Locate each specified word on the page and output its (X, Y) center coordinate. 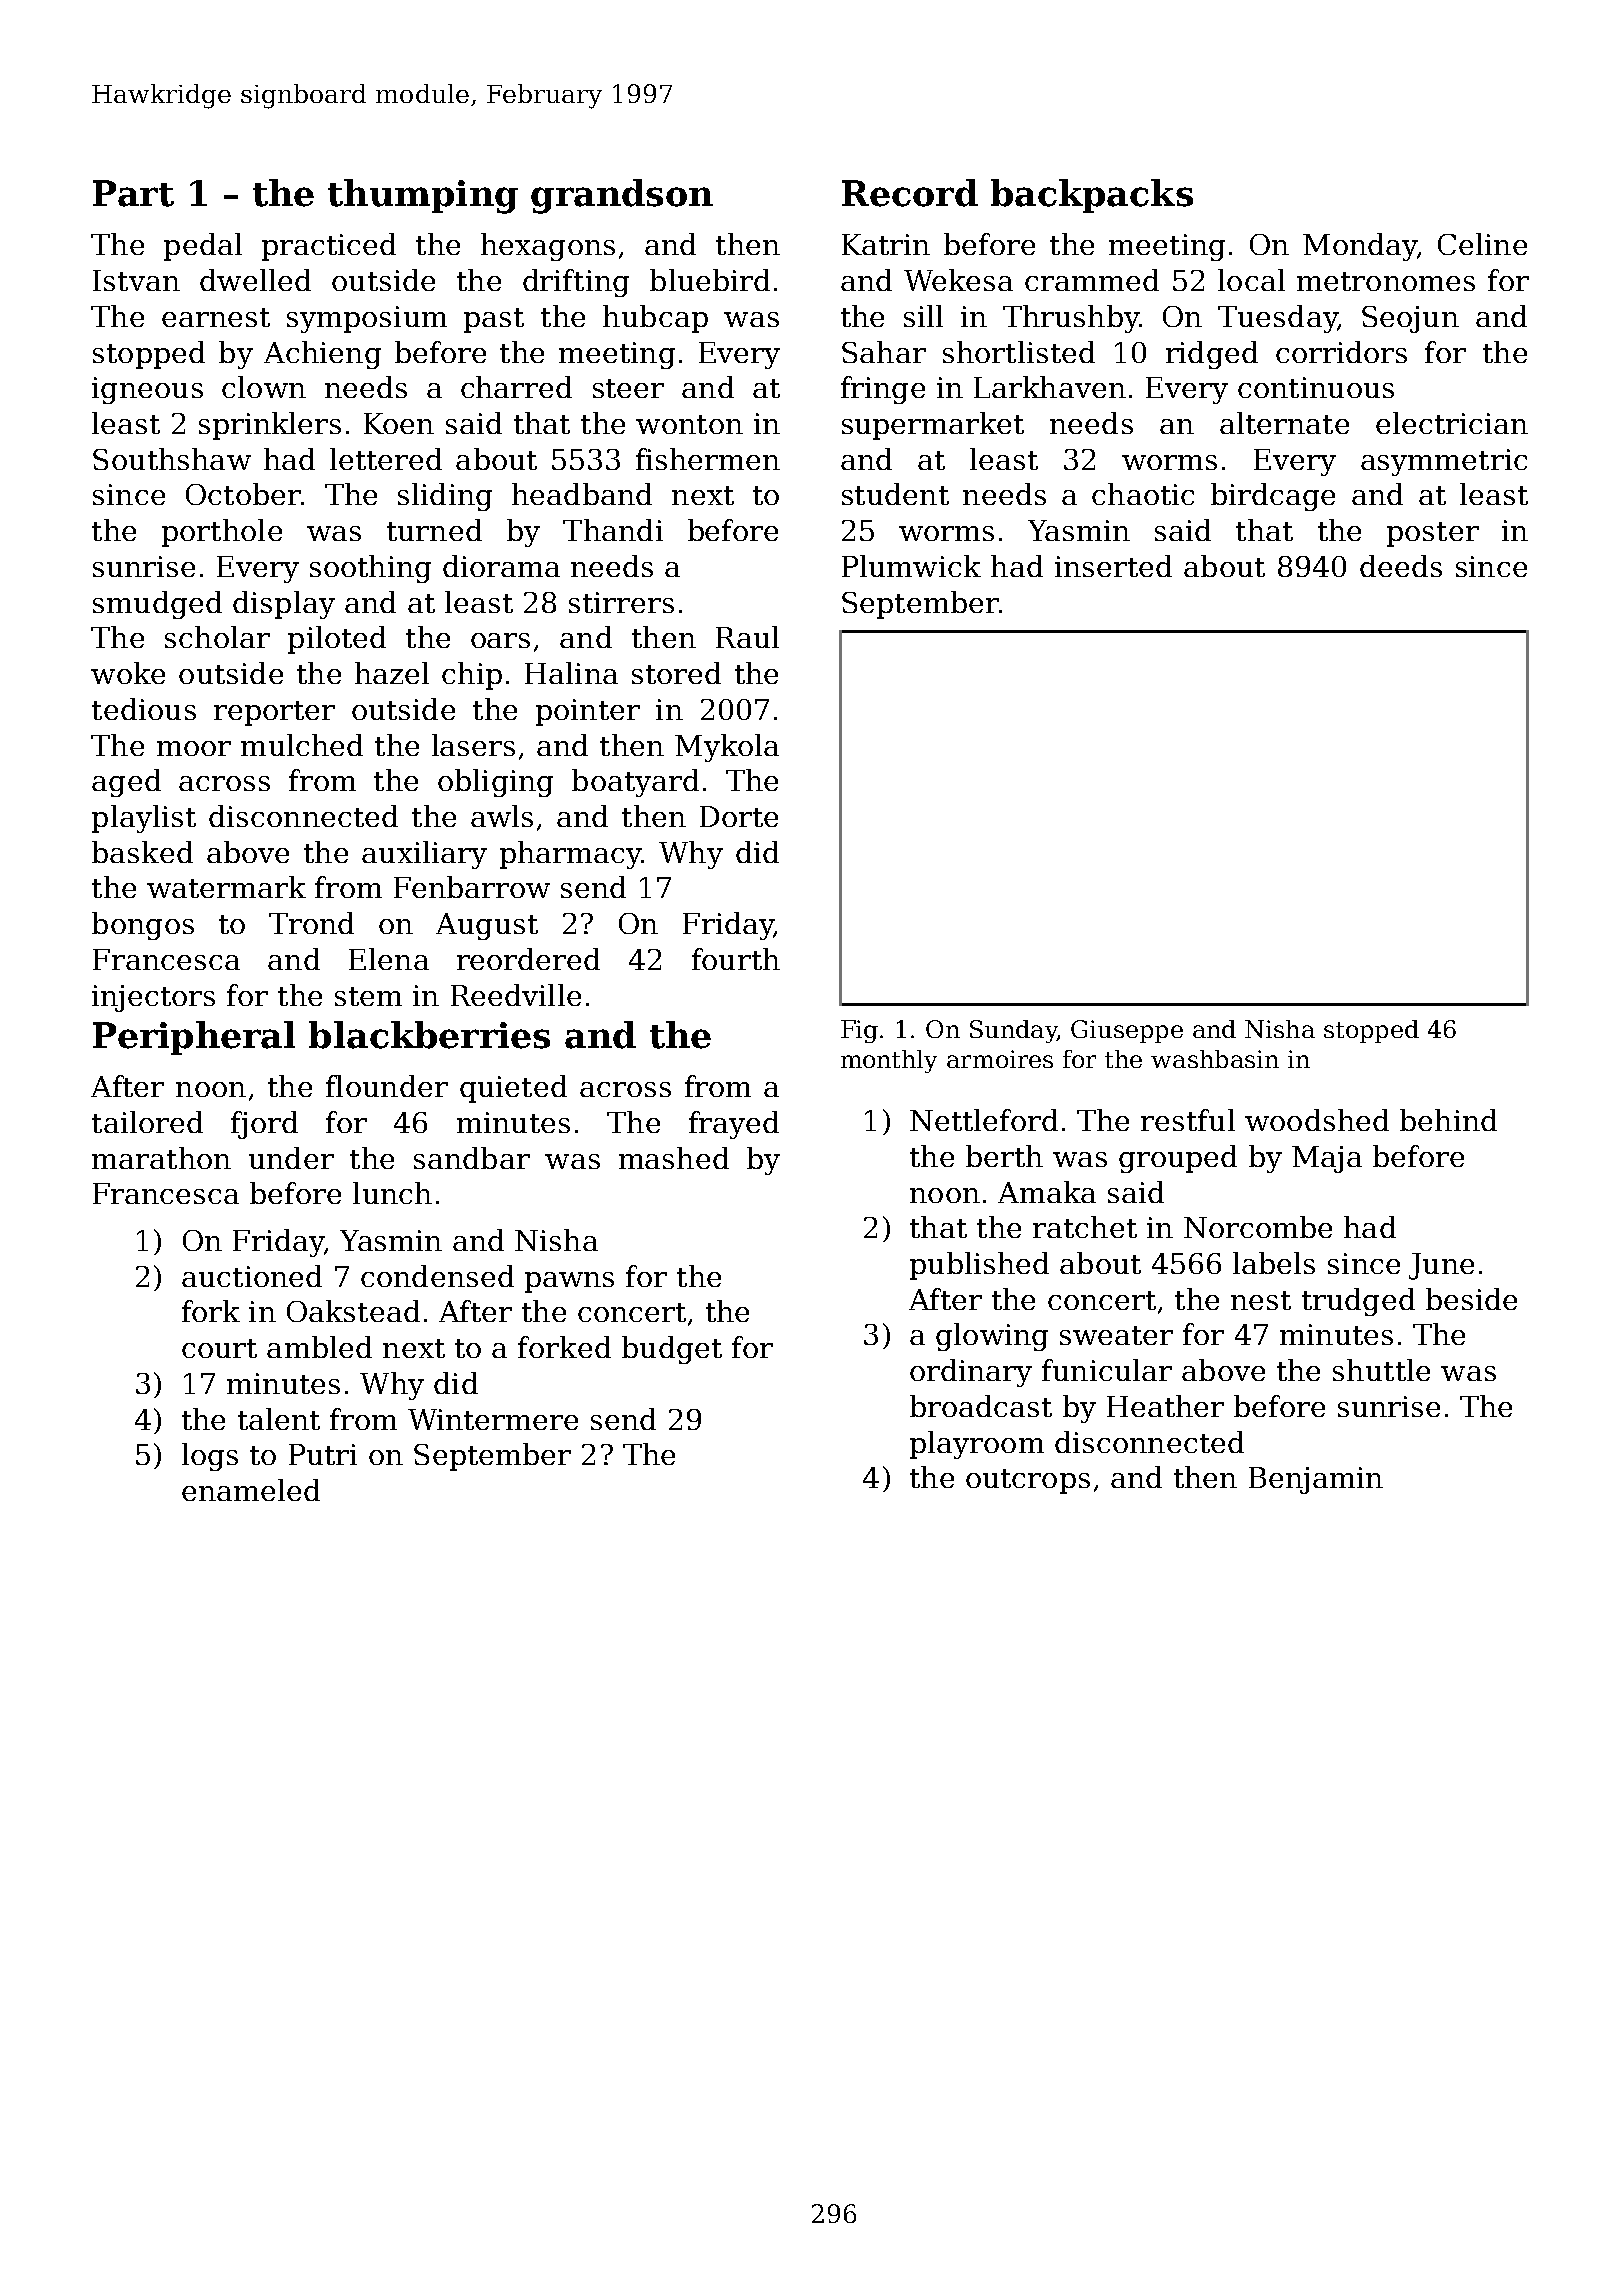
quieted (513, 1089)
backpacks (1092, 196)
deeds (1401, 566)
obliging (495, 783)
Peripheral (194, 1038)
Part (133, 193)
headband (582, 494)
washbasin (1215, 1059)
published (979, 1266)
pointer (588, 712)
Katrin (886, 244)
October (243, 494)
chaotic (1143, 494)
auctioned (252, 1276)
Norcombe (1258, 1227)
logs (210, 1457)
